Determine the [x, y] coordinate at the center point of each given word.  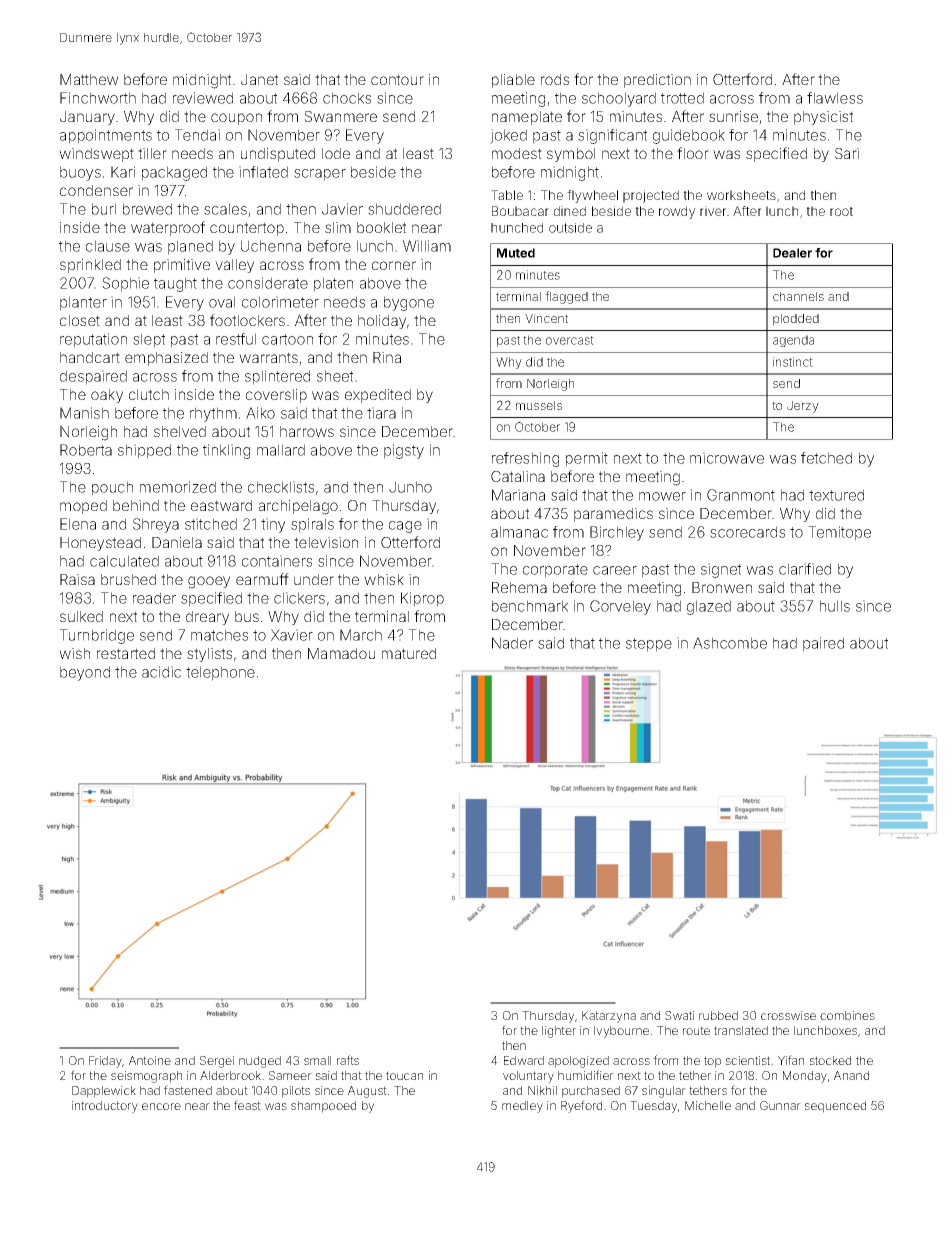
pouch [112, 488]
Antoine [150, 1060]
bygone [409, 303]
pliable [513, 81]
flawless [835, 98]
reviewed [203, 98]
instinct [793, 362]
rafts [348, 1060]
